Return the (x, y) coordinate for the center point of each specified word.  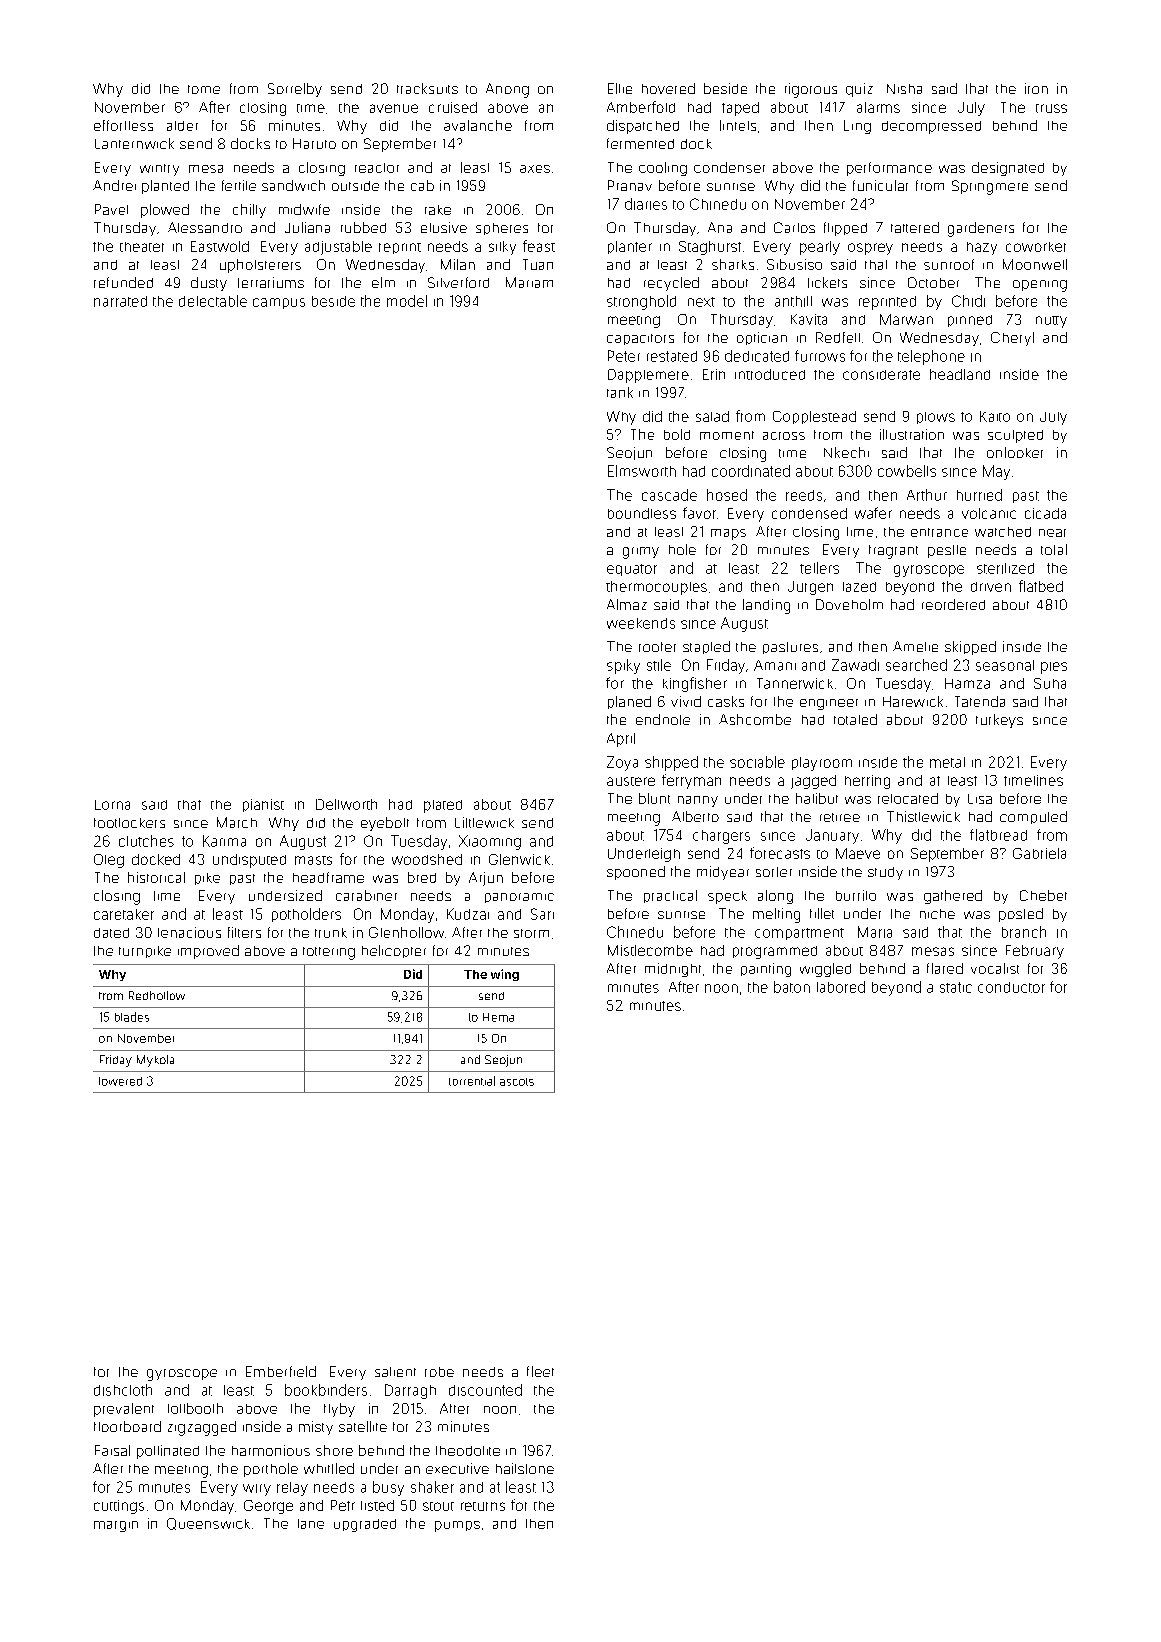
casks (726, 701)
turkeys (999, 721)
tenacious (189, 932)
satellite (363, 1426)
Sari (542, 914)
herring (867, 782)
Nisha (904, 89)
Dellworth (346, 804)
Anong (507, 90)
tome (204, 89)
